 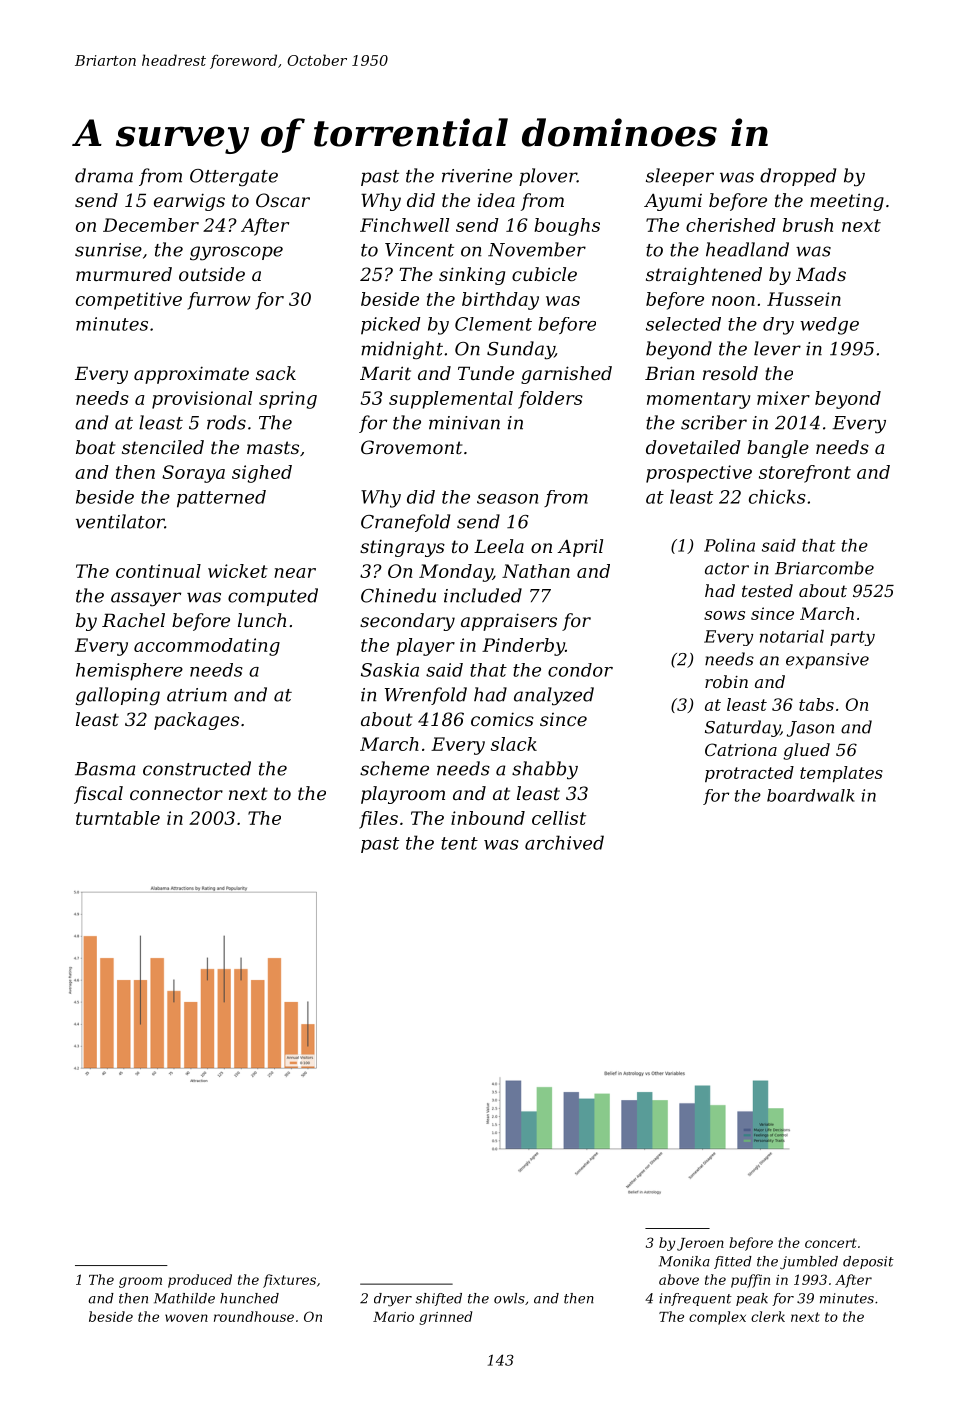 What do you see at coordinates (811, 795) in the screenshot?
I see `boardwalk` at bounding box center [811, 795].
